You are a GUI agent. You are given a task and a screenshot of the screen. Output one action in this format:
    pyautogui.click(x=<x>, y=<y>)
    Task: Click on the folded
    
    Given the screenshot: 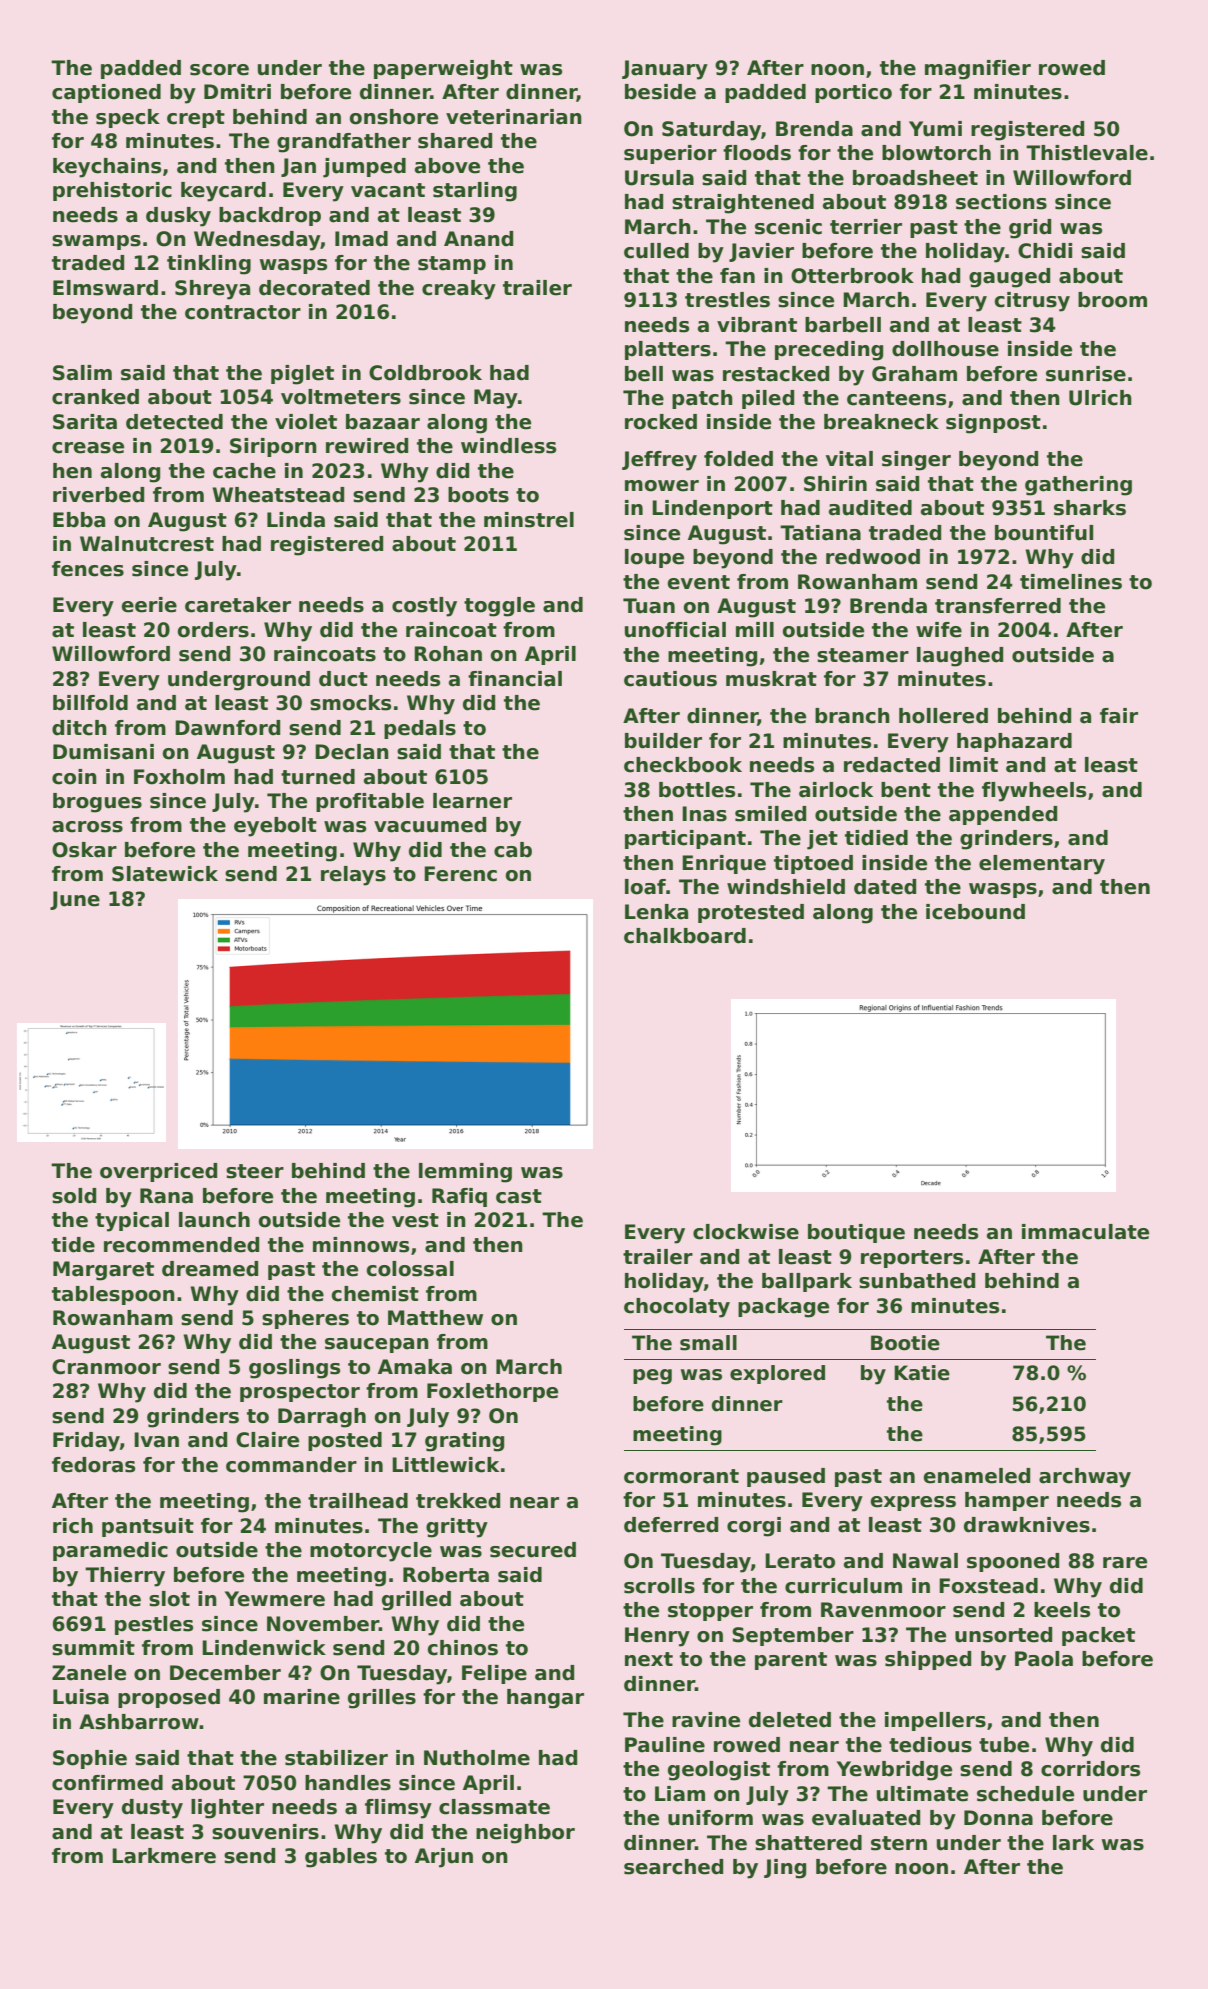 What is the action you would take?
    pyautogui.click(x=738, y=459)
